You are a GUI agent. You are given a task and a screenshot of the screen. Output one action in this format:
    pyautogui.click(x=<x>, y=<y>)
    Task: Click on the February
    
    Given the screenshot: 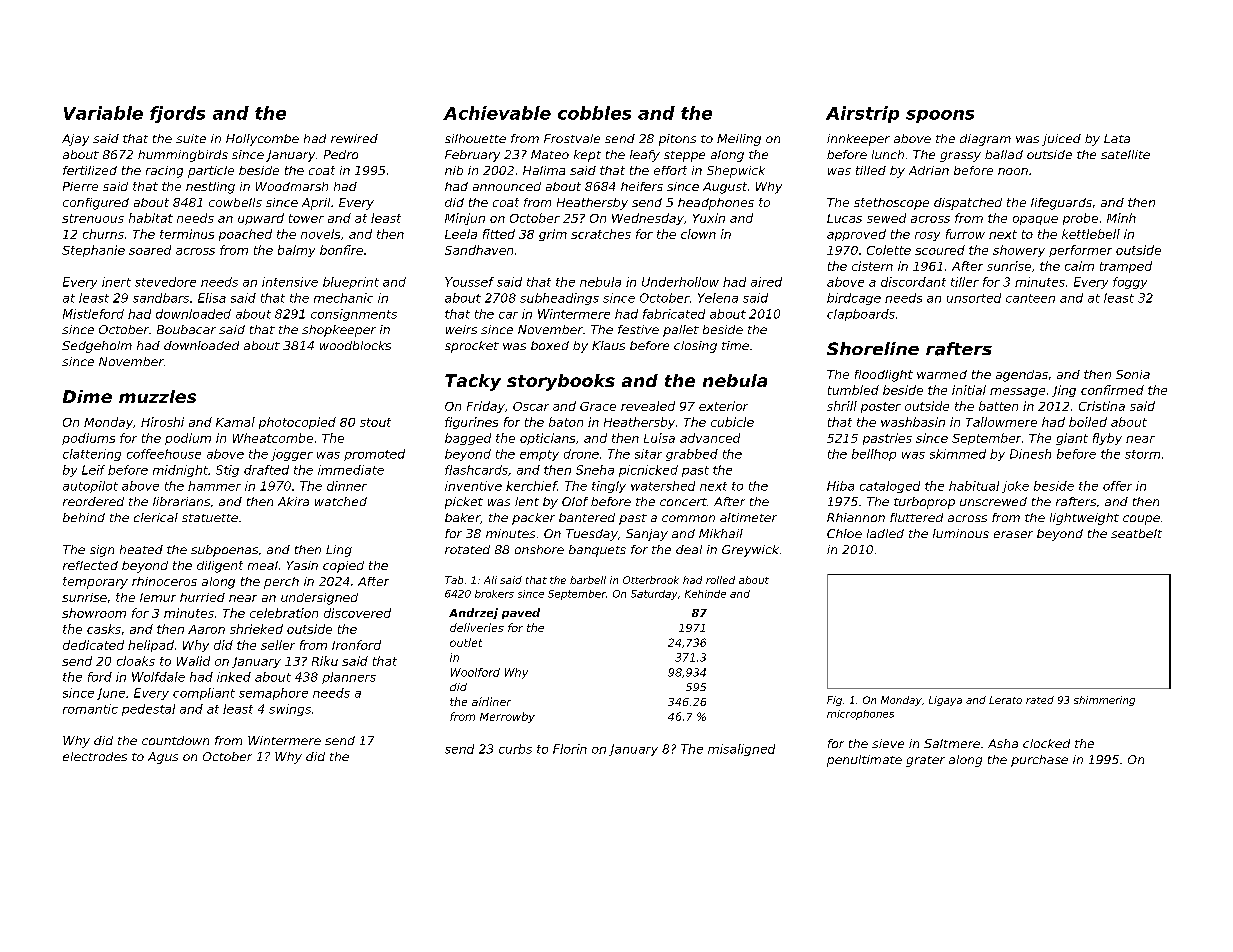 What is the action you would take?
    pyautogui.click(x=472, y=156)
